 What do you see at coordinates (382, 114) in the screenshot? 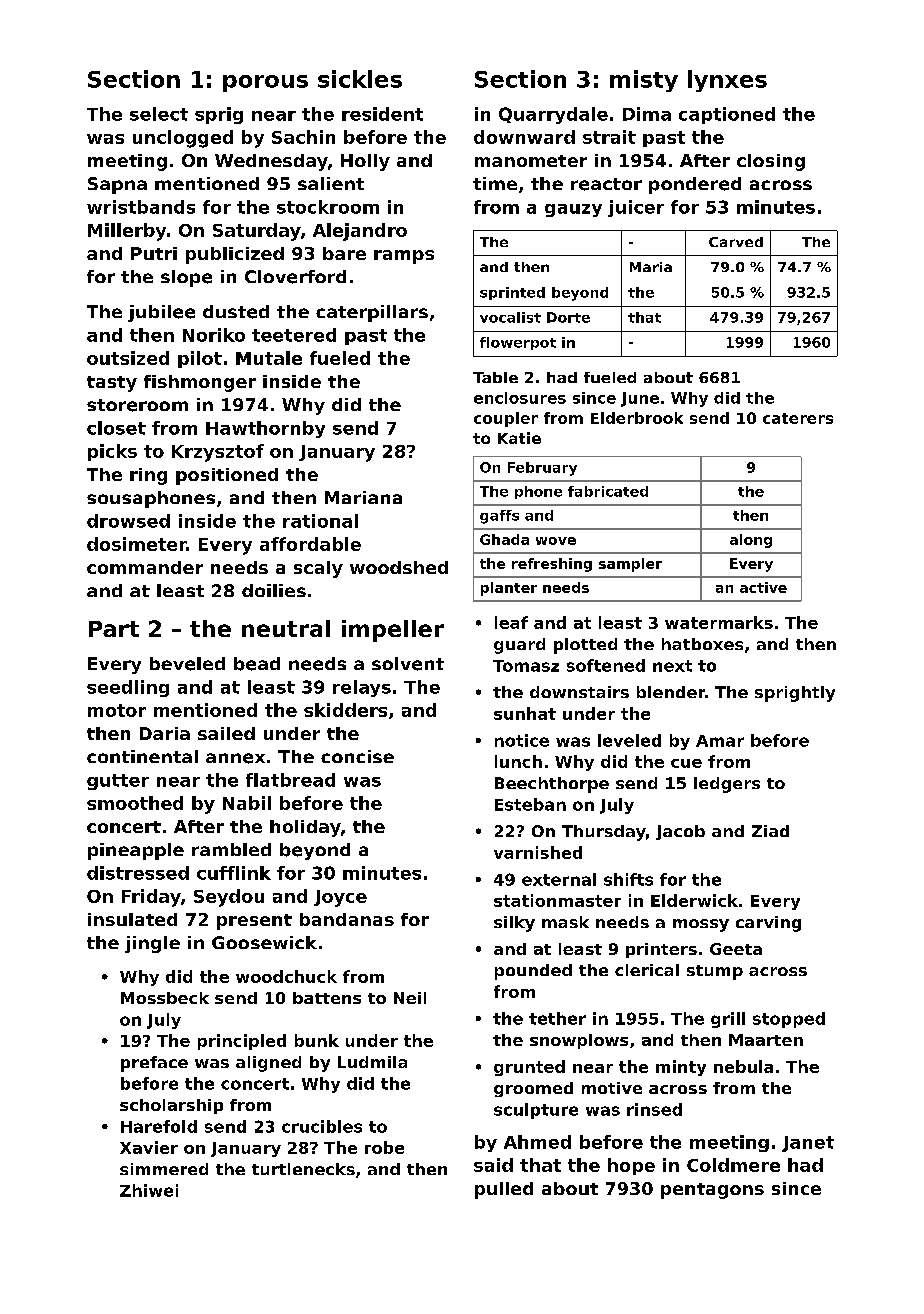
I see `resident` at bounding box center [382, 114].
